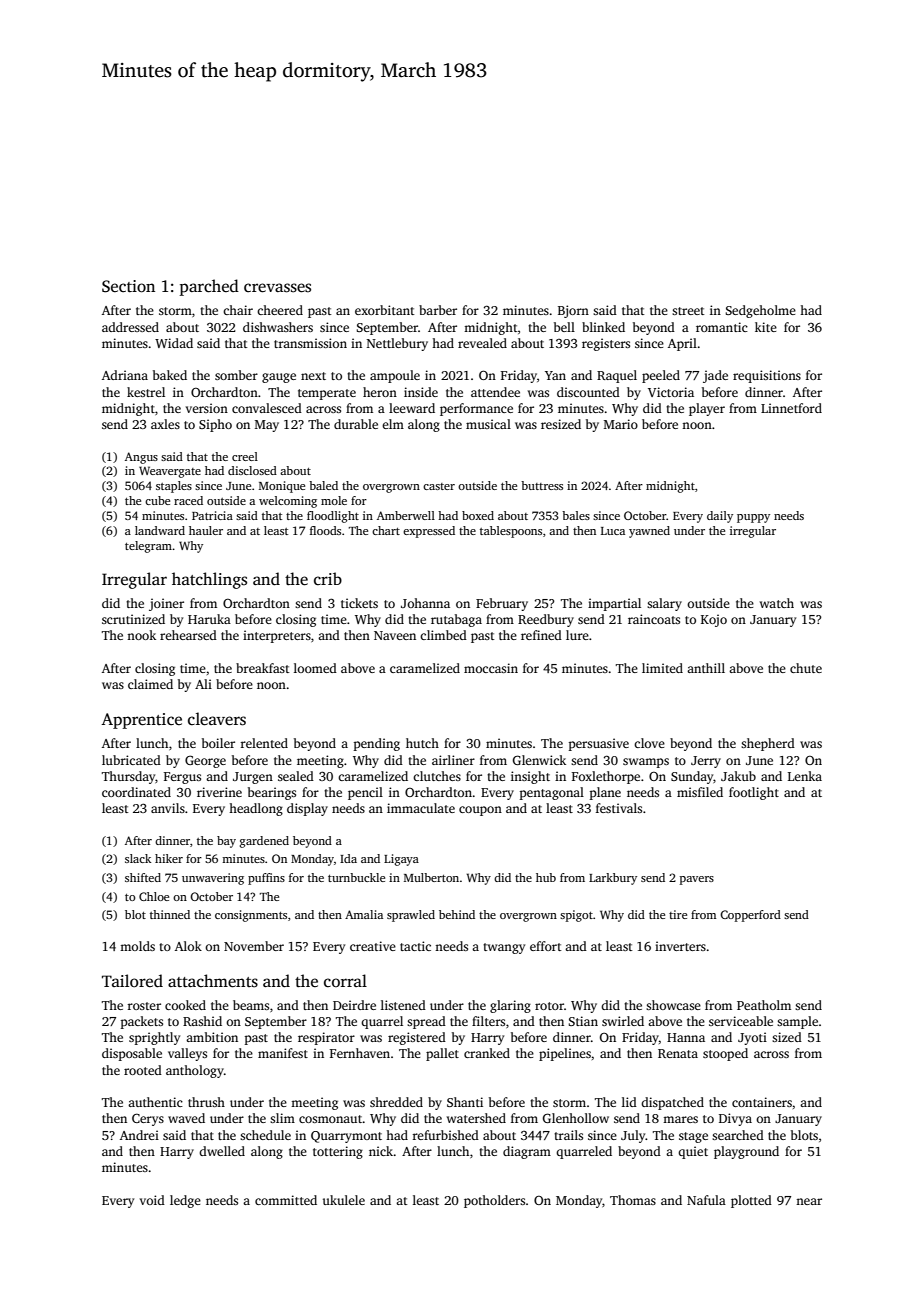 This screenshot has height=1308, width=924. What do you see at coordinates (365, 793) in the screenshot?
I see `pencil` at bounding box center [365, 793].
